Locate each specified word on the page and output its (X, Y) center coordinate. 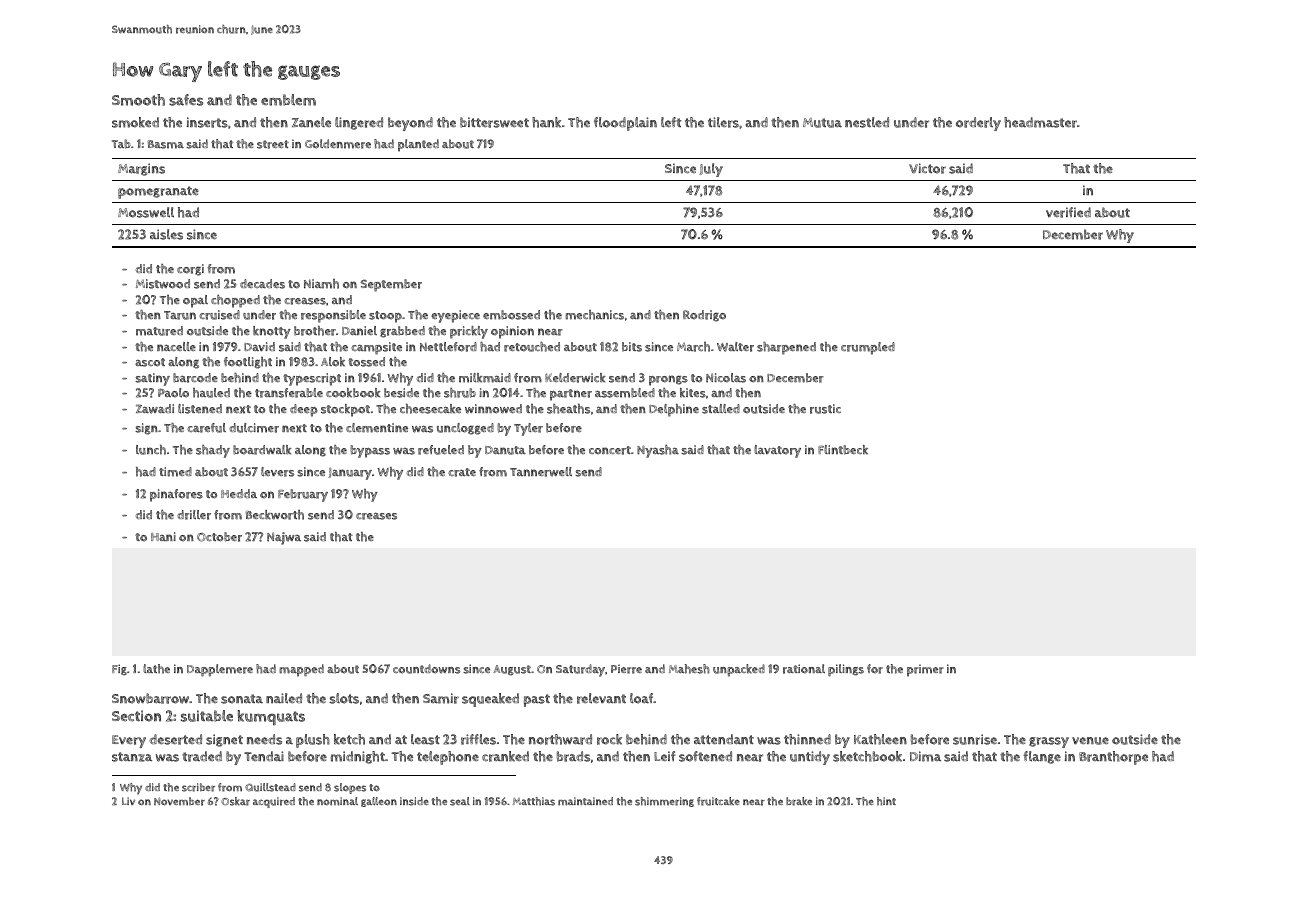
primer (925, 670)
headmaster (1040, 122)
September (391, 285)
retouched (532, 347)
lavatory (777, 451)
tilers (723, 122)
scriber (198, 787)
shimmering (664, 802)
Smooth (138, 100)
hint (886, 801)
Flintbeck (843, 450)
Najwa (284, 538)
